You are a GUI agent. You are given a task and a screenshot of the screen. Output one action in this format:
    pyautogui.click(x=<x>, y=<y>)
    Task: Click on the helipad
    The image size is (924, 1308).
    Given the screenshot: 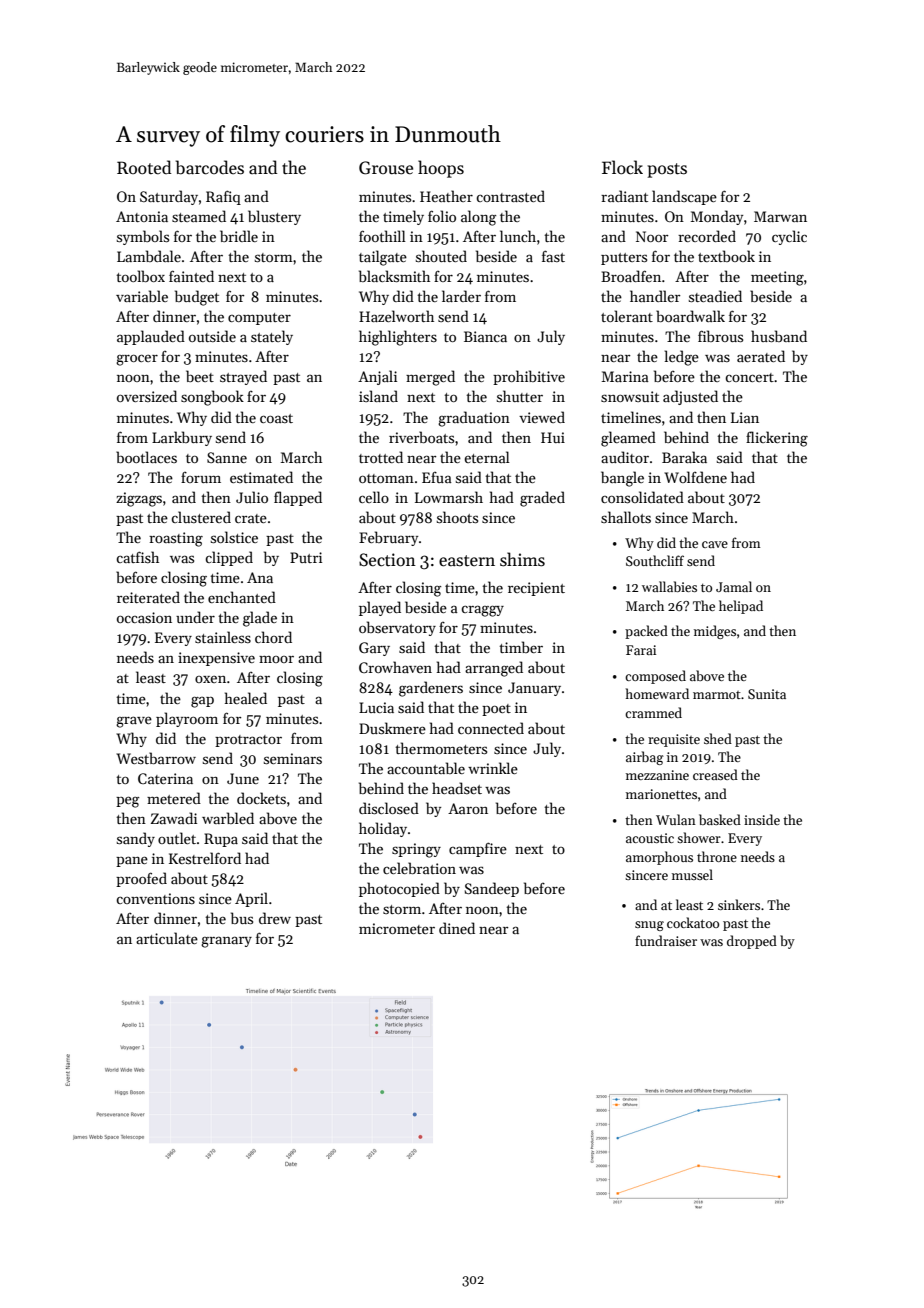 What is the action you would take?
    pyautogui.click(x=741, y=607)
